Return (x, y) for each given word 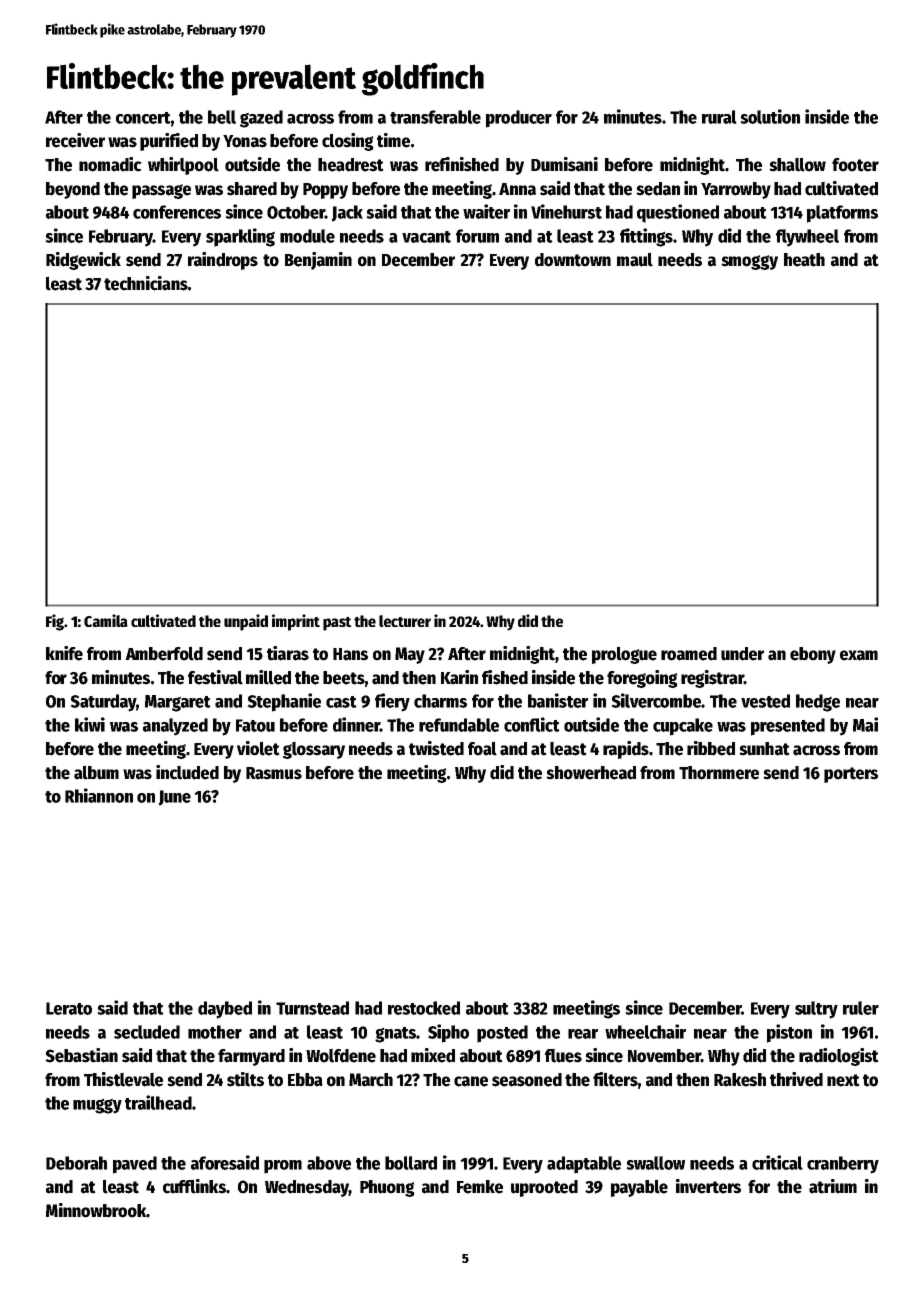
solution (770, 116)
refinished (462, 164)
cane (471, 1081)
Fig (55, 622)
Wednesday (307, 1188)
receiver (75, 140)
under (742, 654)
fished (505, 677)
